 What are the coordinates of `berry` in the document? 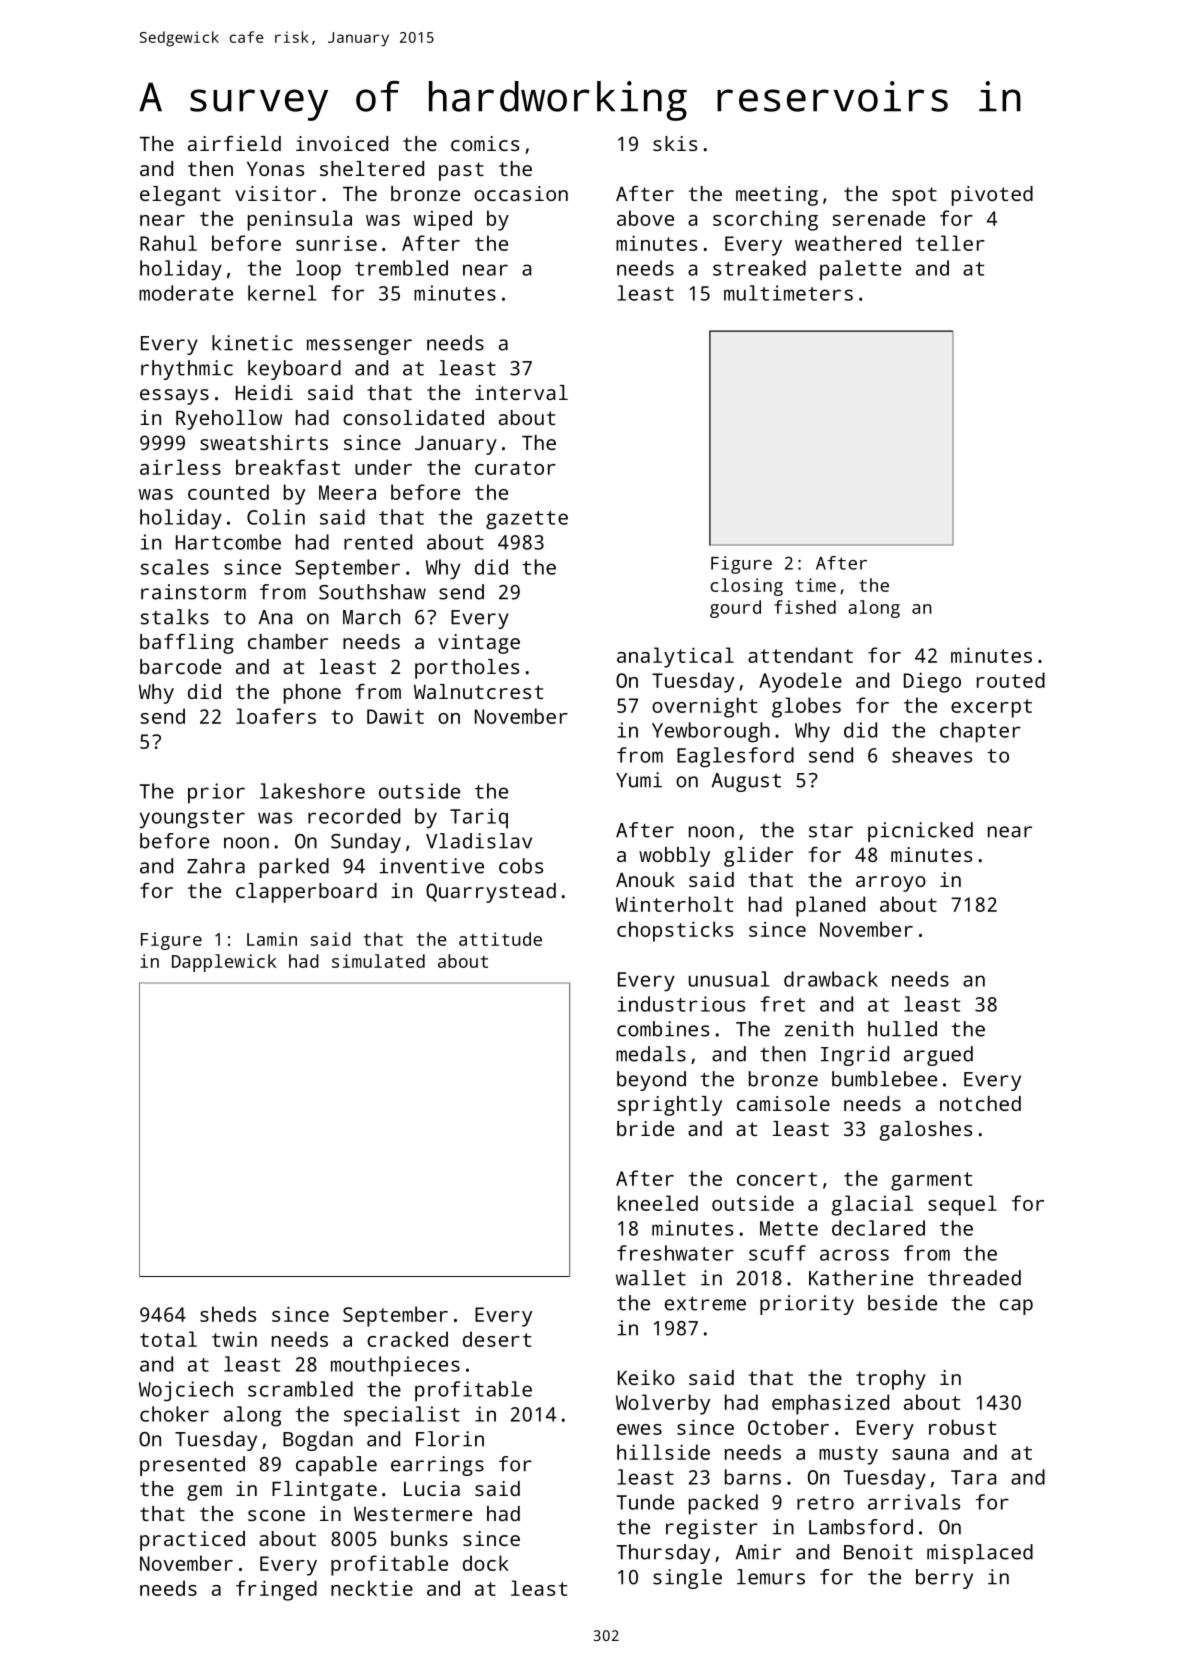 It's located at (944, 1579).
